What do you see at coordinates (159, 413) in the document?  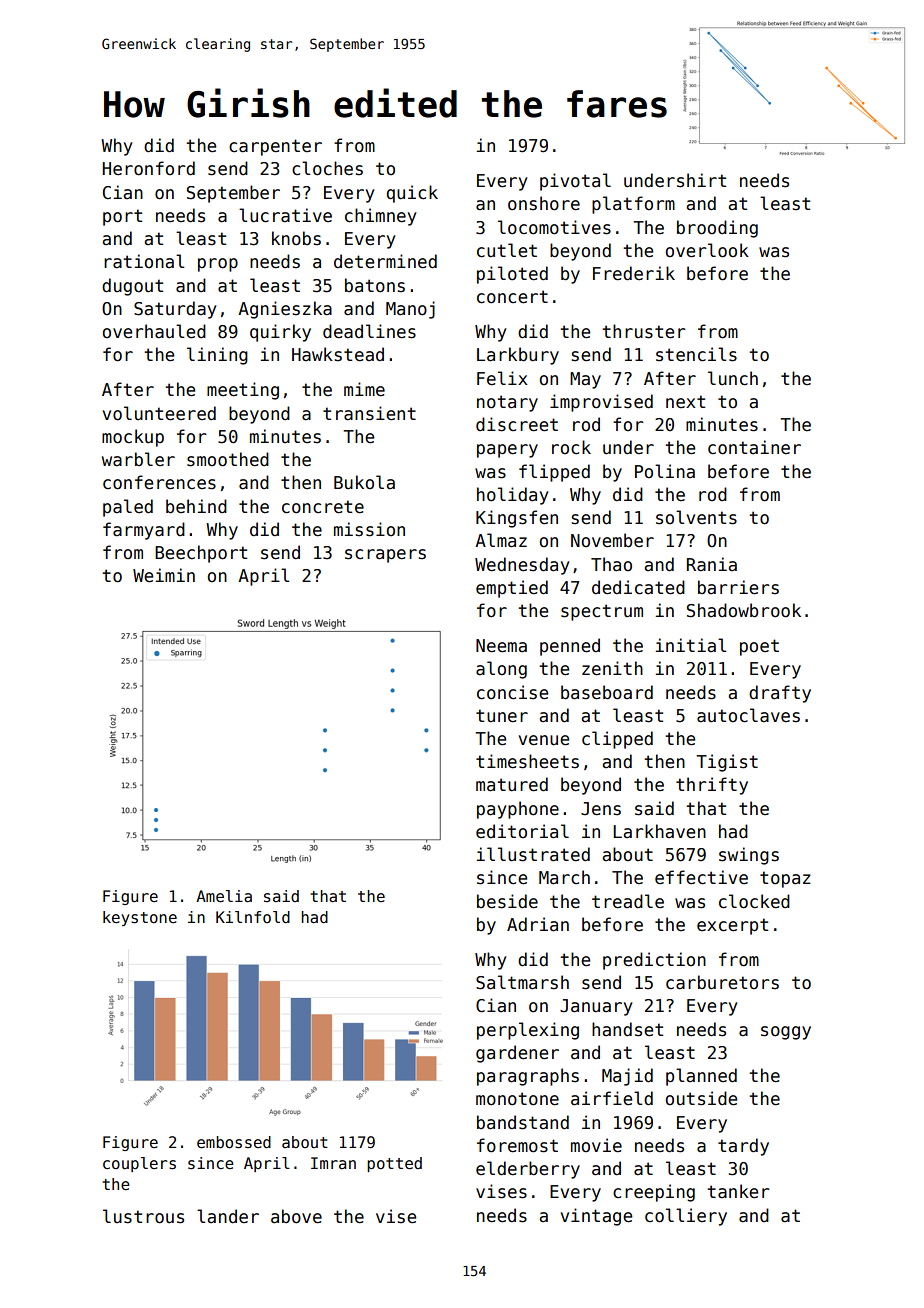 I see `volunteered` at bounding box center [159, 413].
